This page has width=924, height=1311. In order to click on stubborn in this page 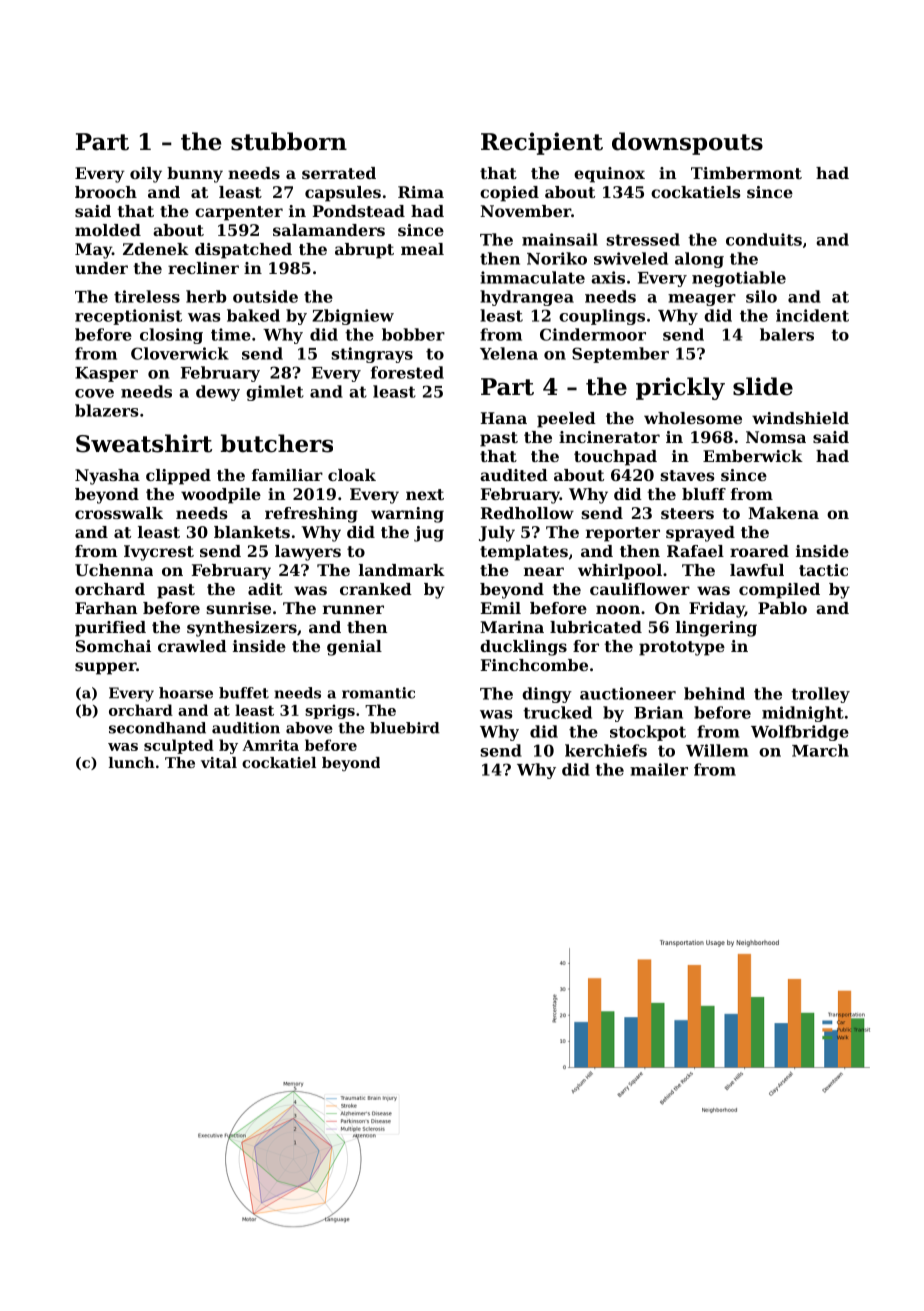, I will do `click(289, 141)`.
